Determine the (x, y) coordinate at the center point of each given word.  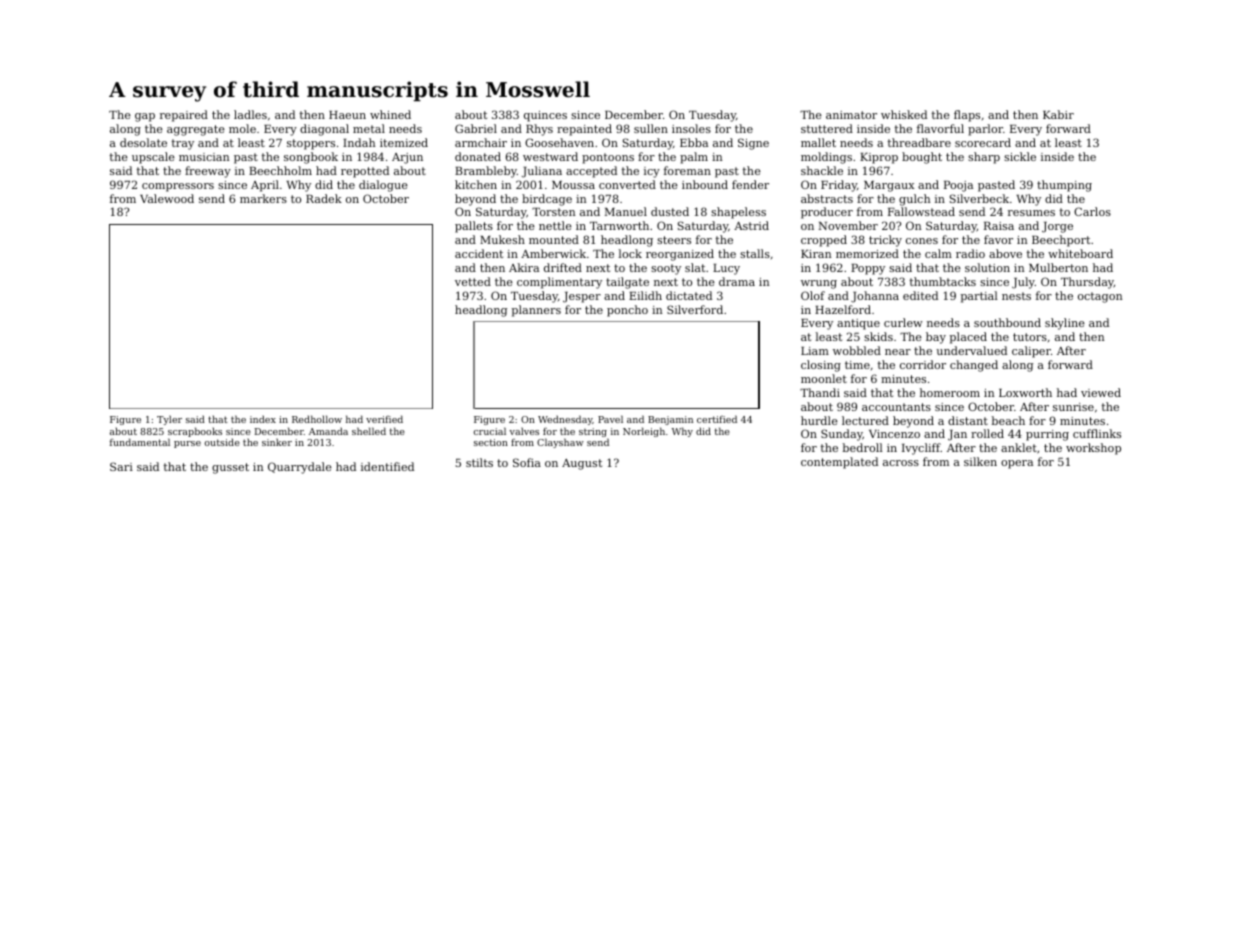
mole (242, 128)
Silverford (695, 309)
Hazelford (843, 309)
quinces (545, 116)
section (491, 442)
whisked (904, 114)
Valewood (167, 198)
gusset (230, 468)
